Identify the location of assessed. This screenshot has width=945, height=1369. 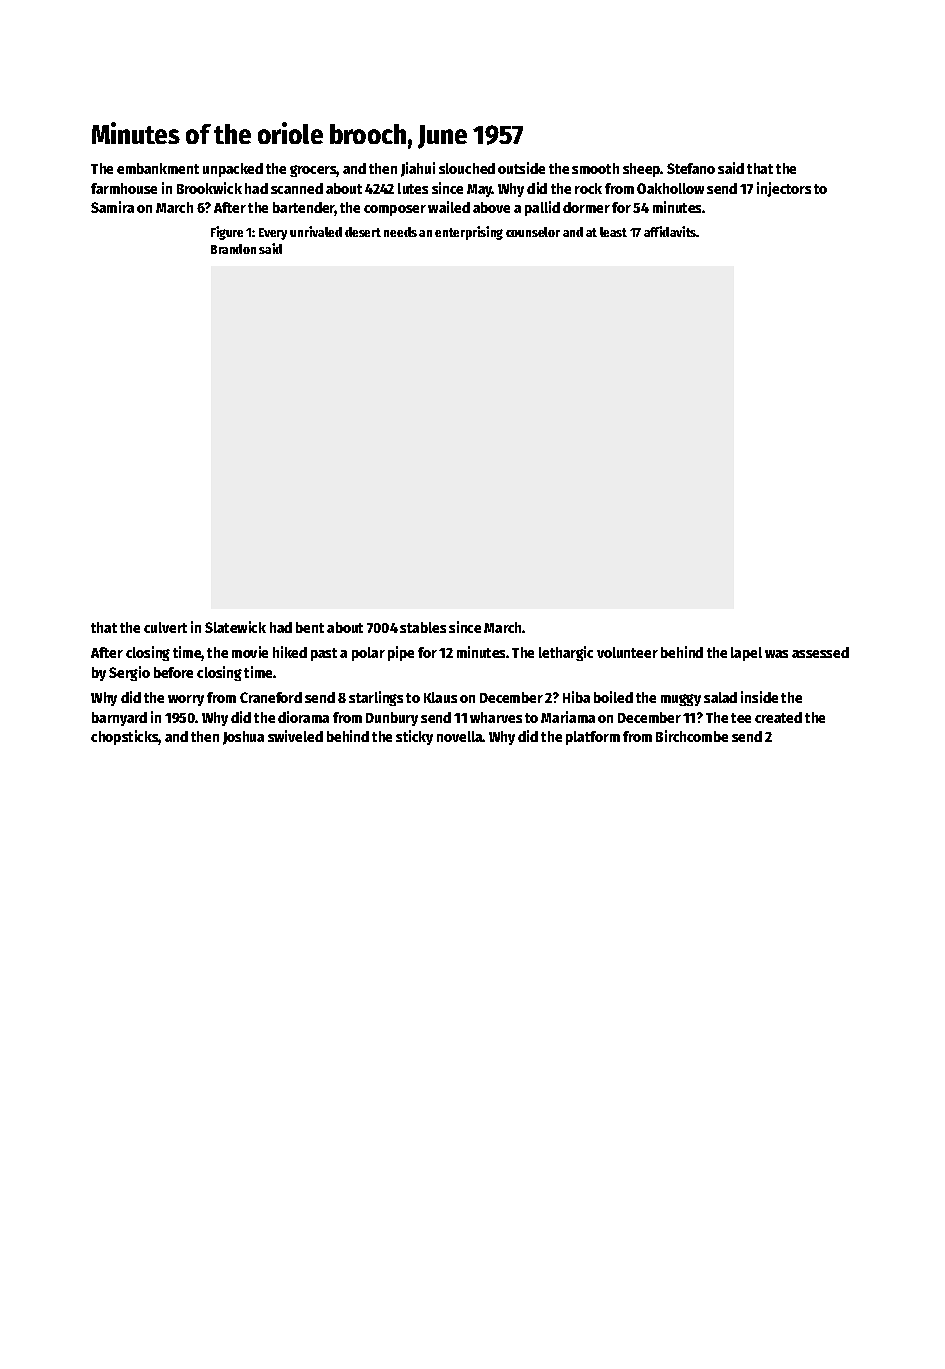
(820, 652).
